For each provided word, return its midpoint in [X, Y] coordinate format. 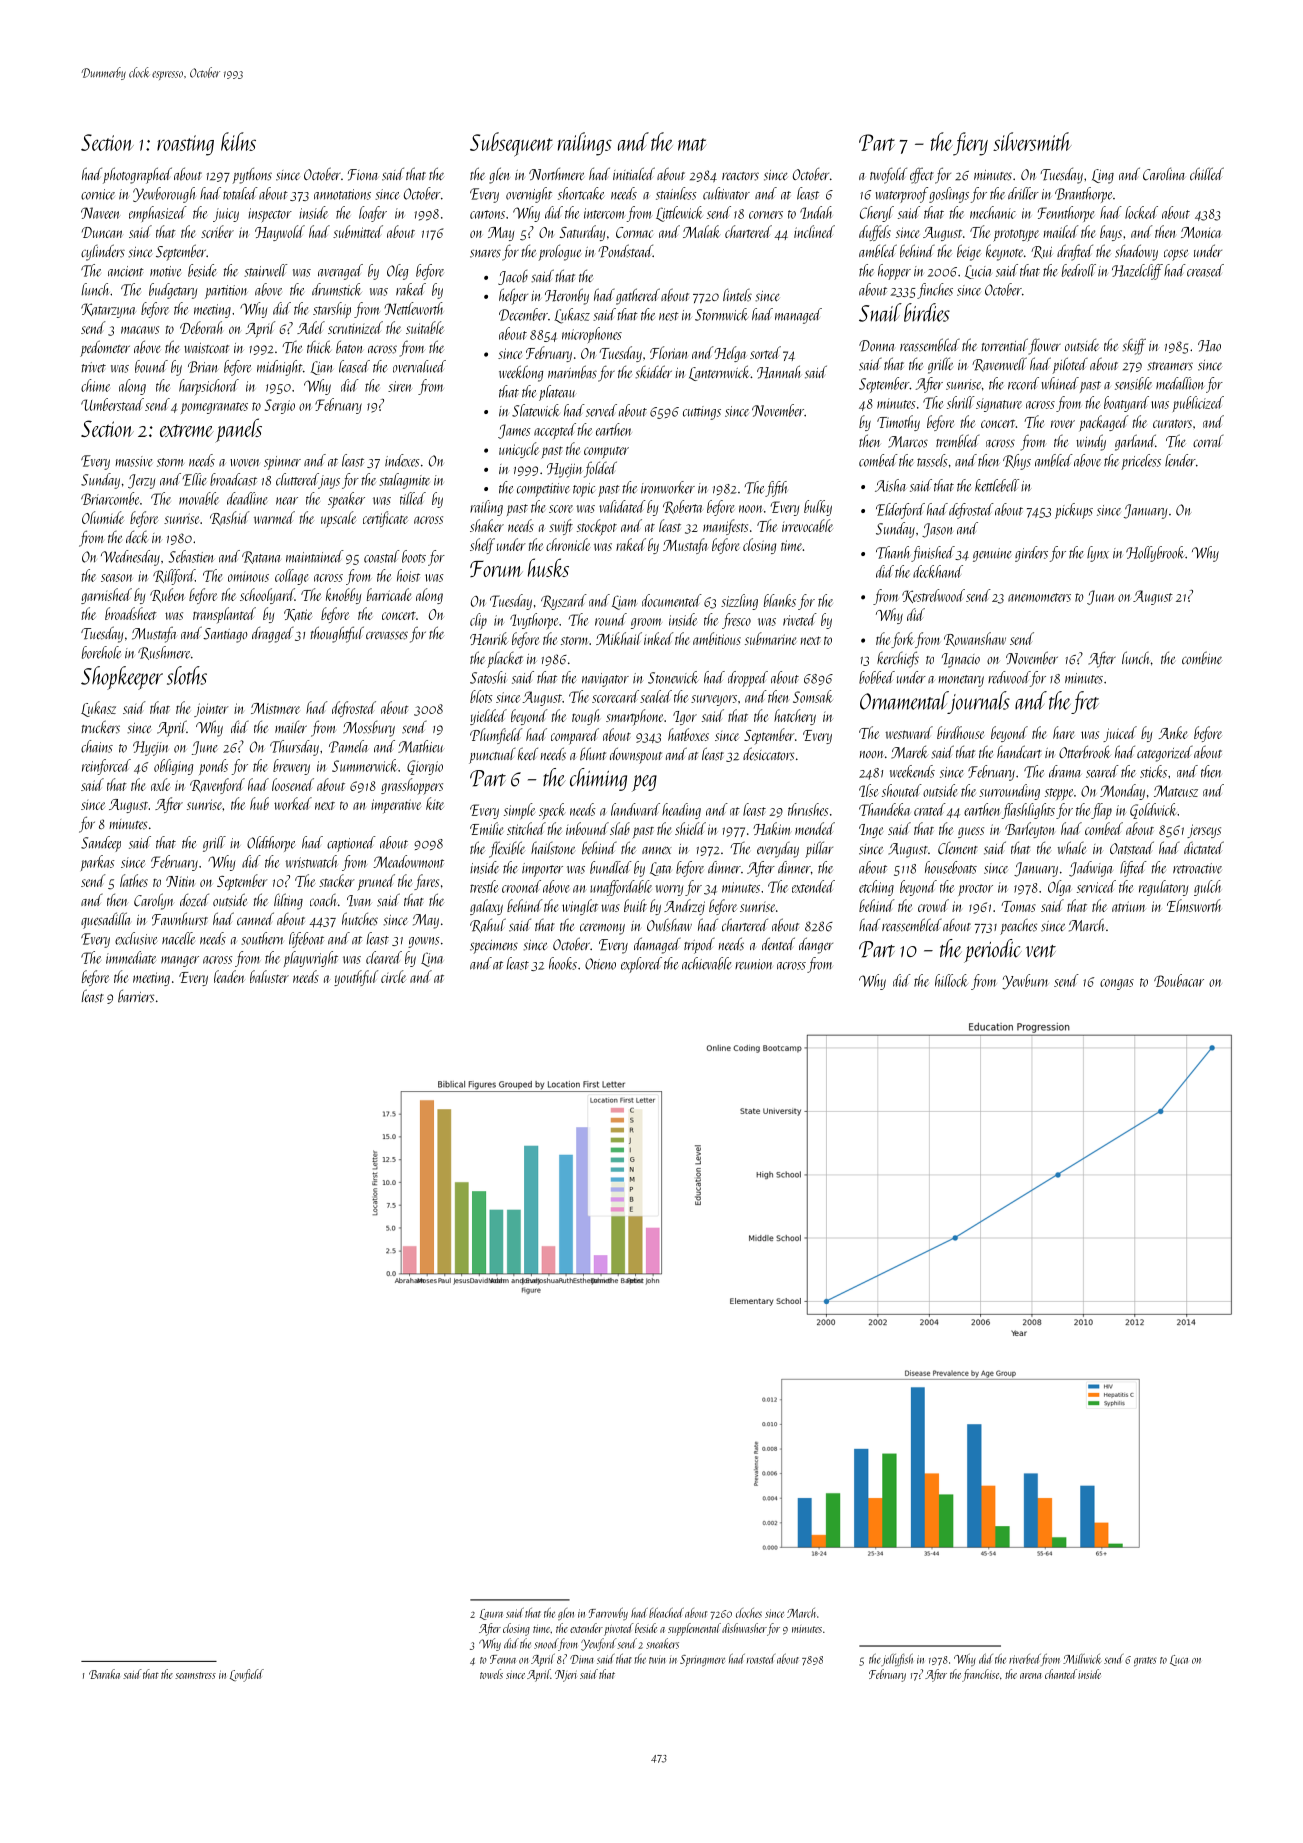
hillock [951, 980]
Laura [491, 1614]
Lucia [978, 272]
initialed [634, 173]
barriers [136, 996]
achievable [707, 963]
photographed [137, 175]
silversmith [1032, 141]
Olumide [103, 517]
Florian [668, 352]
